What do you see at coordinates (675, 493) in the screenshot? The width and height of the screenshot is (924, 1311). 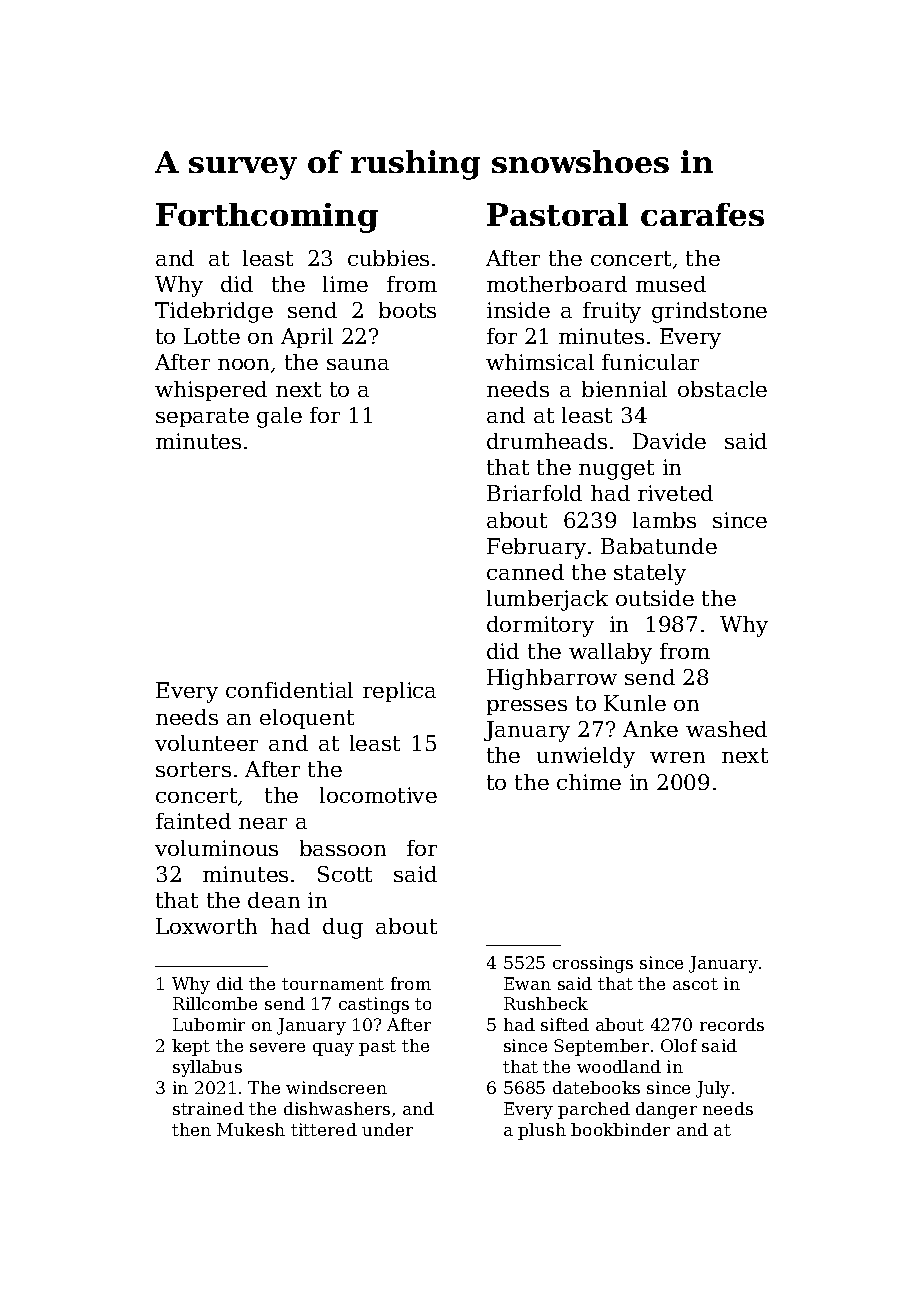 I see `riveted` at bounding box center [675, 493].
